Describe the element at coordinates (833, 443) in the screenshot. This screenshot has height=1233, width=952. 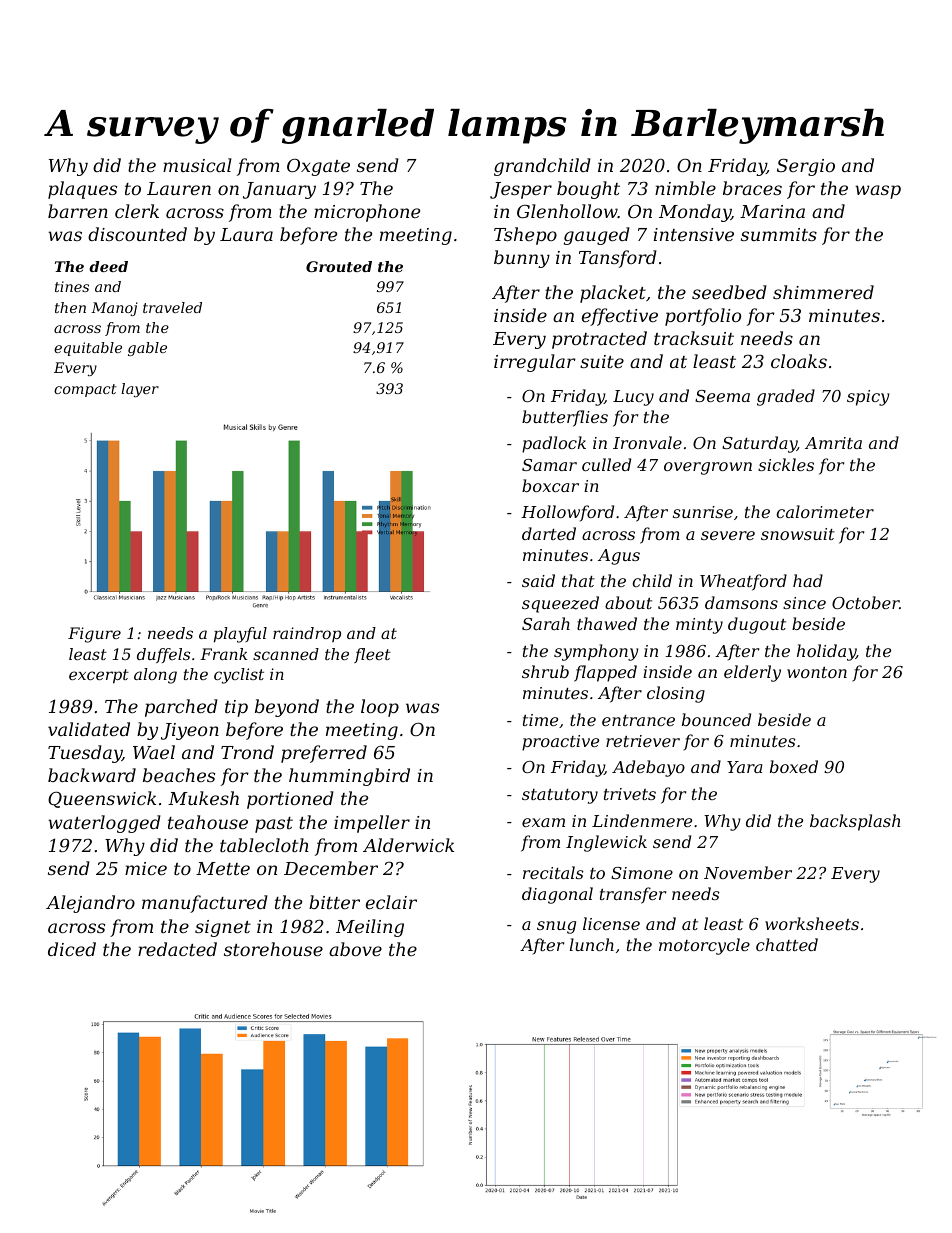
I see `Amrita` at that location.
